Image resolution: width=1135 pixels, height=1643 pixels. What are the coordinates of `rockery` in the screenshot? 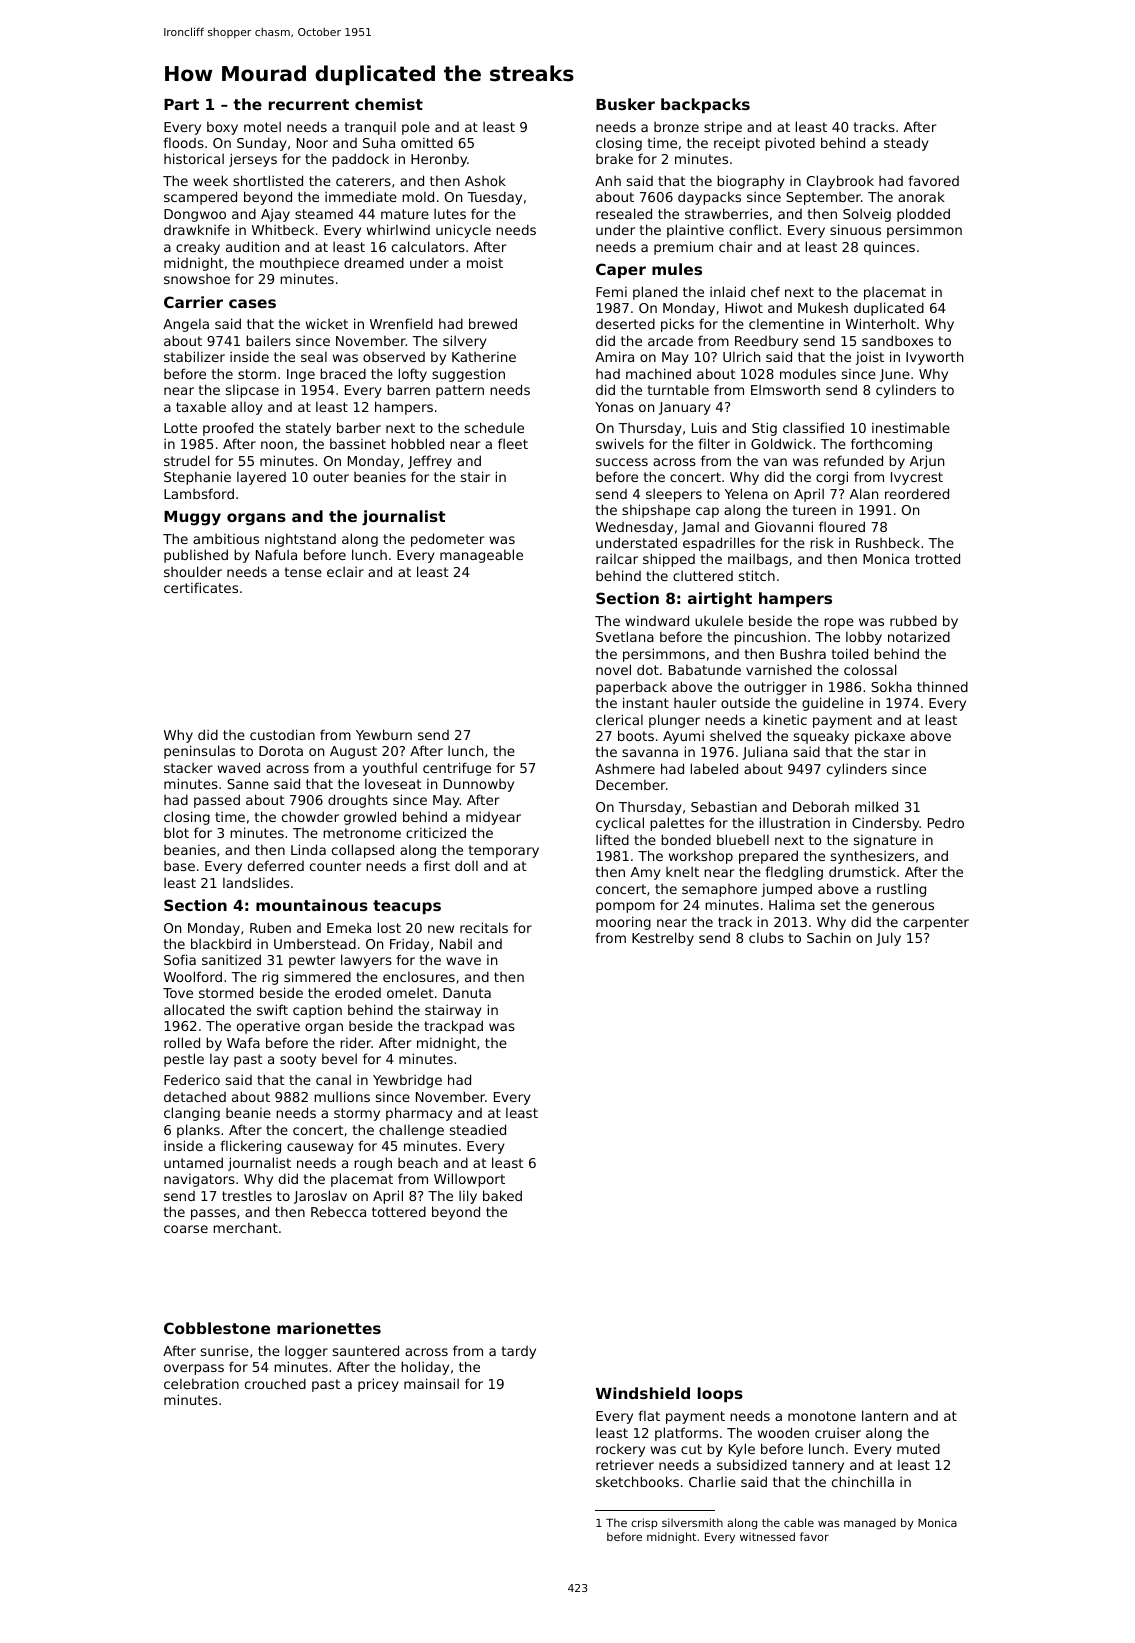 It's located at (620, 1450).
